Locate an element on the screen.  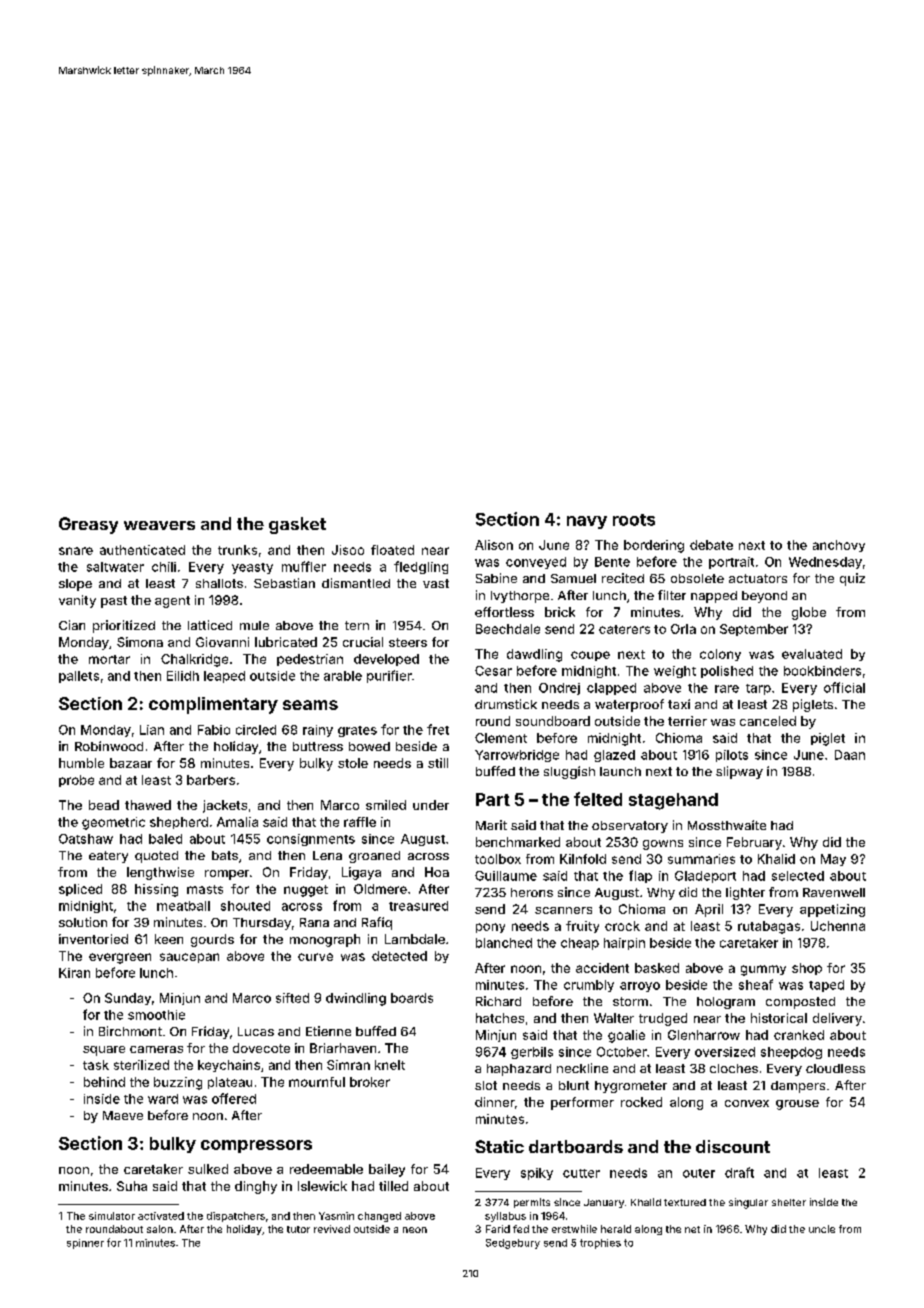
Birchmont is located at coordinates (130, 1031).
